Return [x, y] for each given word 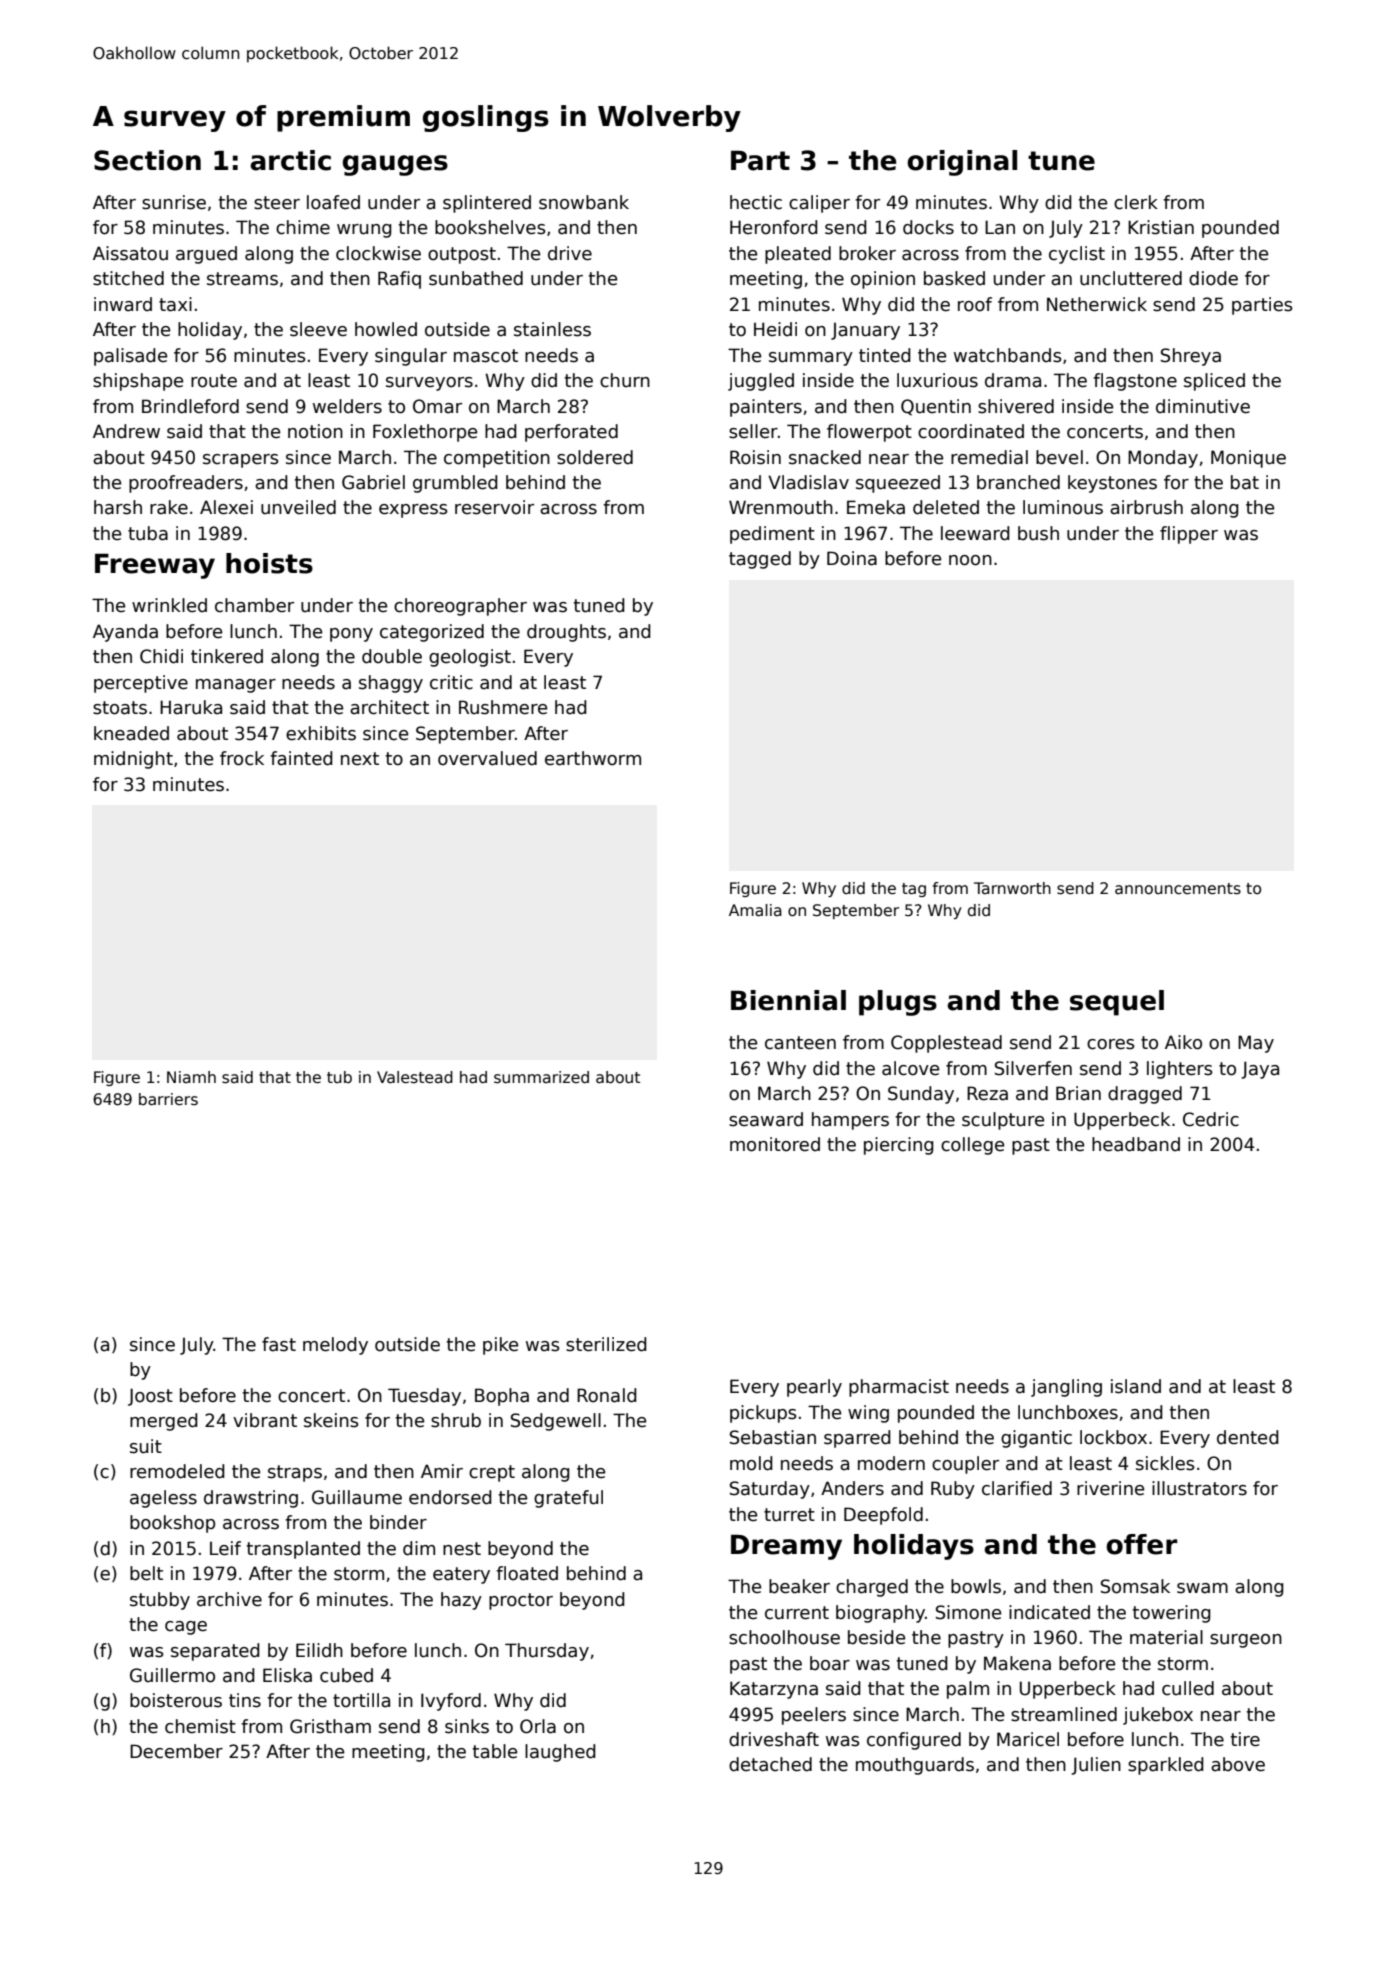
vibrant [265, 1420]
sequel [1117, 1003]
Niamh [191, 1077]
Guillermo [172, 1675]
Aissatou [130, 253]
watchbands [1008, 355]
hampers [850, 1121]
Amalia [755, 910]
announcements [1178, 888]
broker [867, 253]
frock [242, 758]
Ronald [607, 1395]
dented [1248, 1437]
